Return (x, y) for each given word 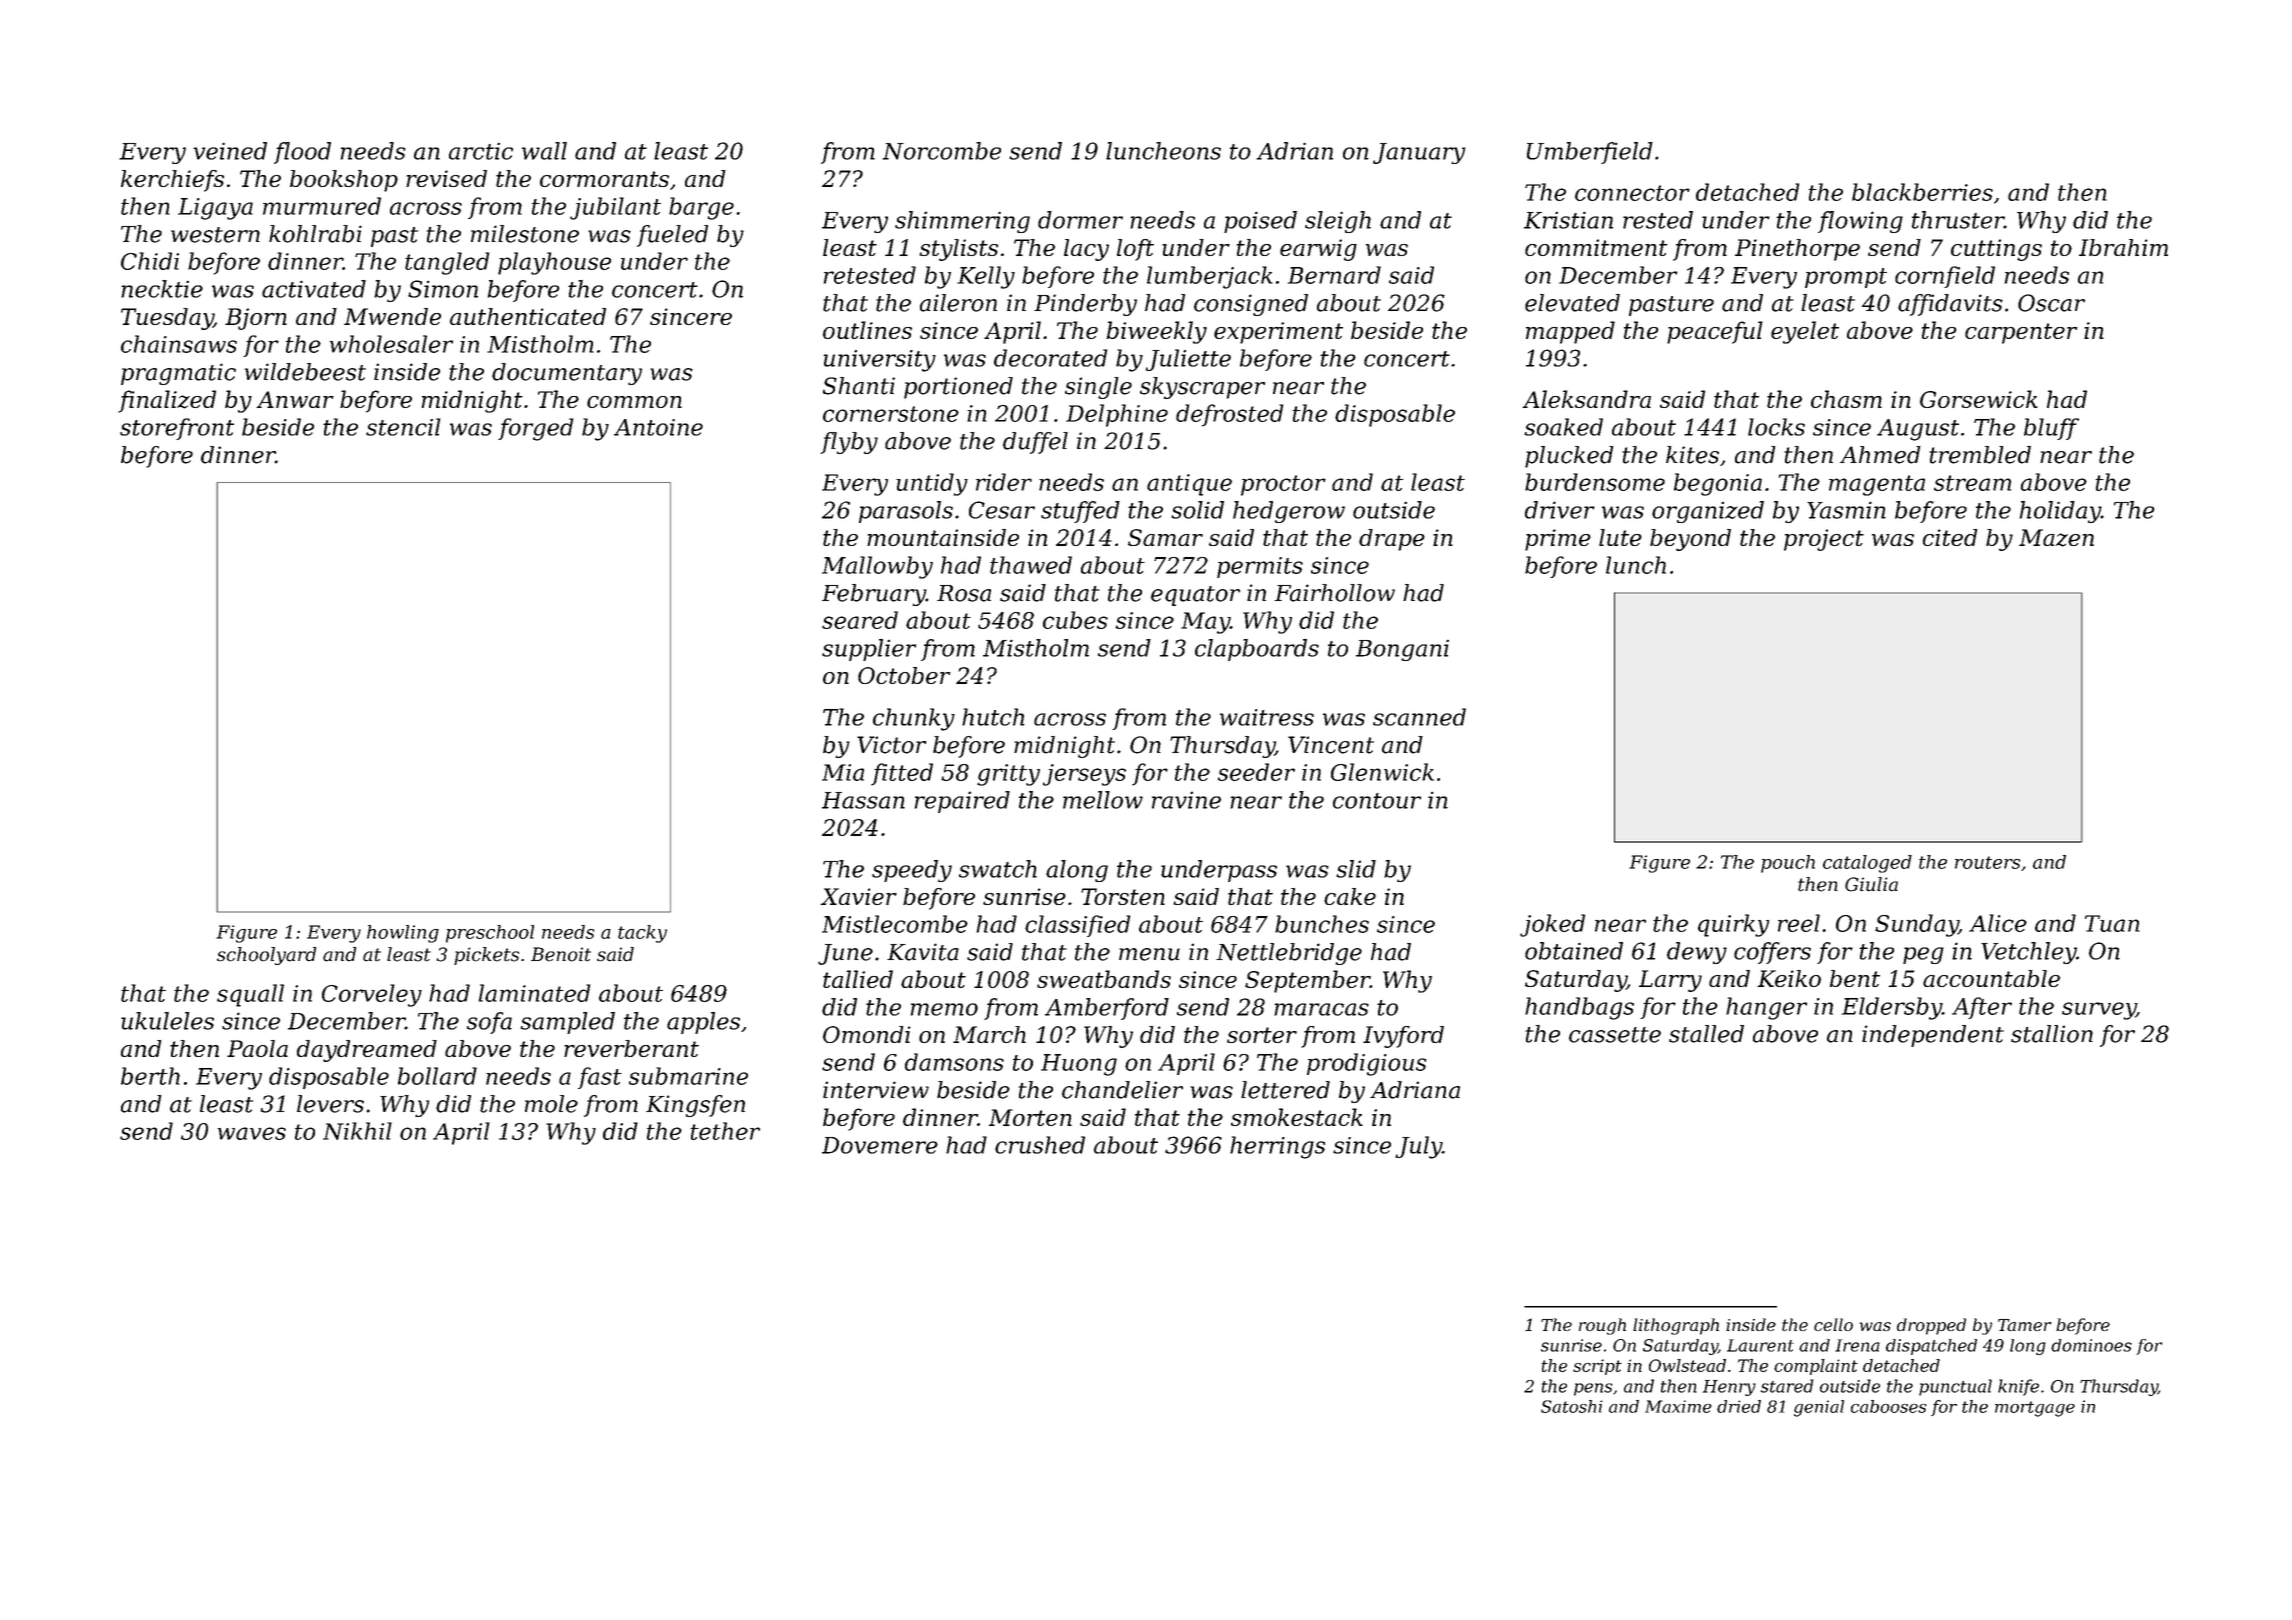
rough (1602, 1326)
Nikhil (357, 1131)
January (1419, 153)
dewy (1697, 953)
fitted (902, 774)
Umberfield (1590, 153)
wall (544, 151)
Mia (843, 772)
